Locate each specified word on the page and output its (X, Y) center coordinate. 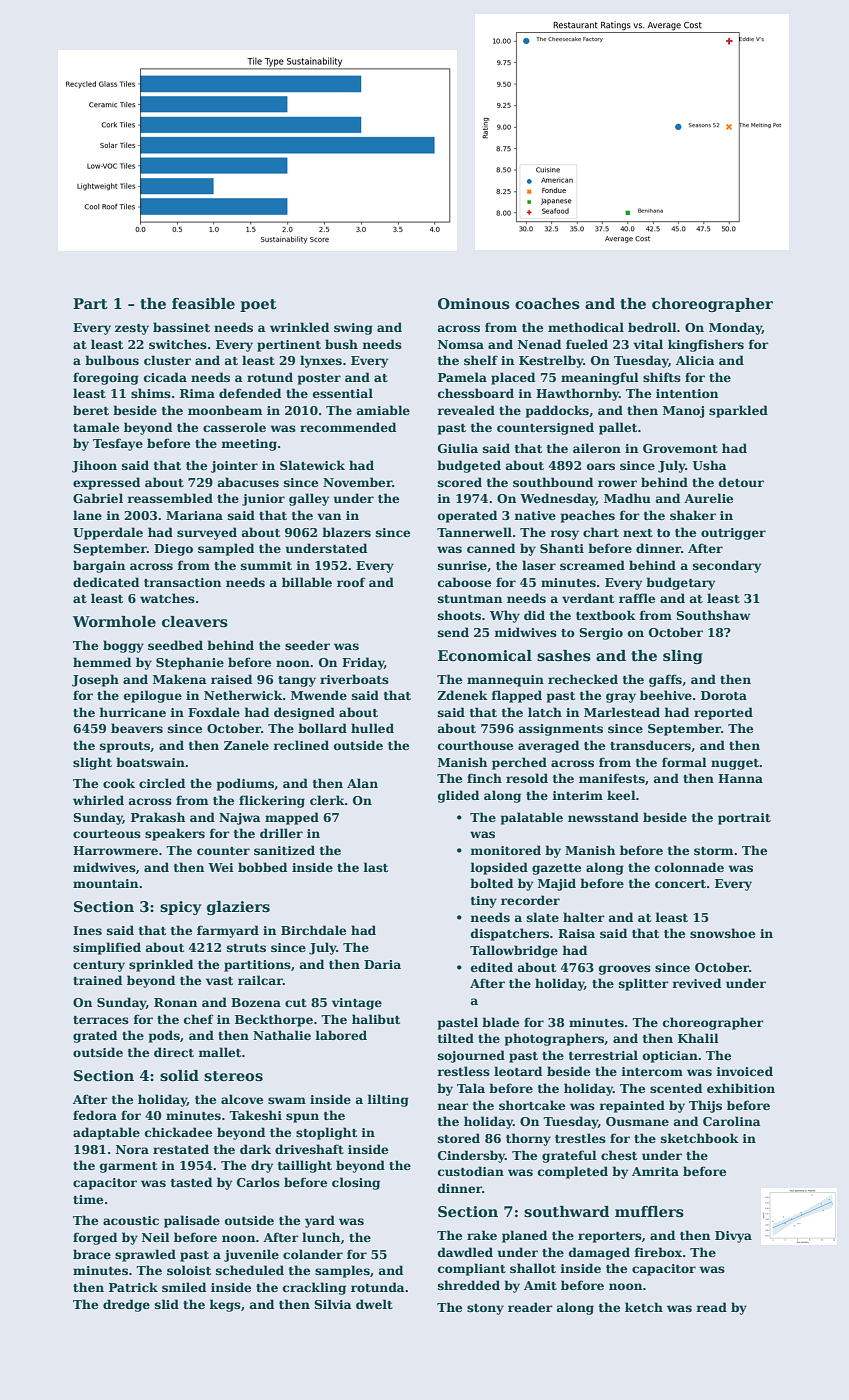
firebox (658, 1252)
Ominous (474, 304)
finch (484, 778)
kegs (225, 1305)
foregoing (106, 378)
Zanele (246, 745)
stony (485, 1309)
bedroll (652, 327)
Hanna (740, 778)
